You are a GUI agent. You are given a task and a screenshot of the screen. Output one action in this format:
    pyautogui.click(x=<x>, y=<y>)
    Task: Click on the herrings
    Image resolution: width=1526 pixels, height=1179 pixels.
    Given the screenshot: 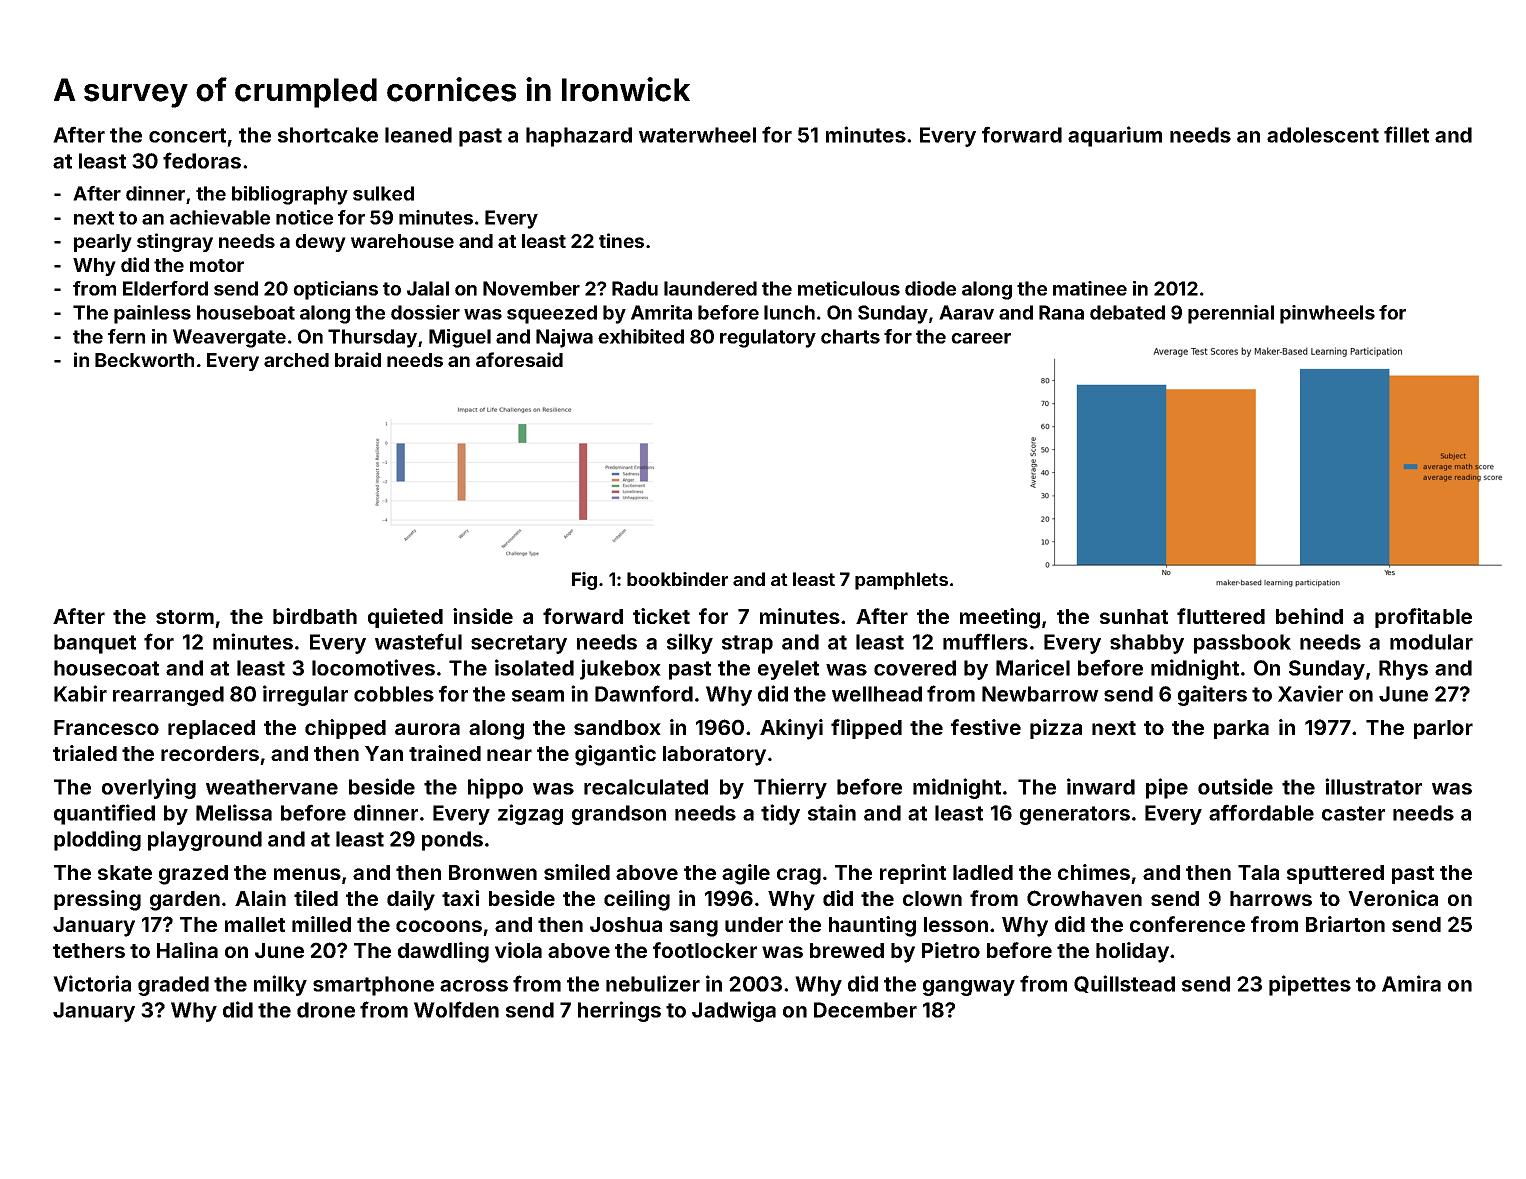 What is the action you would take?
    pyautogui.click(x=619, y=1011)
